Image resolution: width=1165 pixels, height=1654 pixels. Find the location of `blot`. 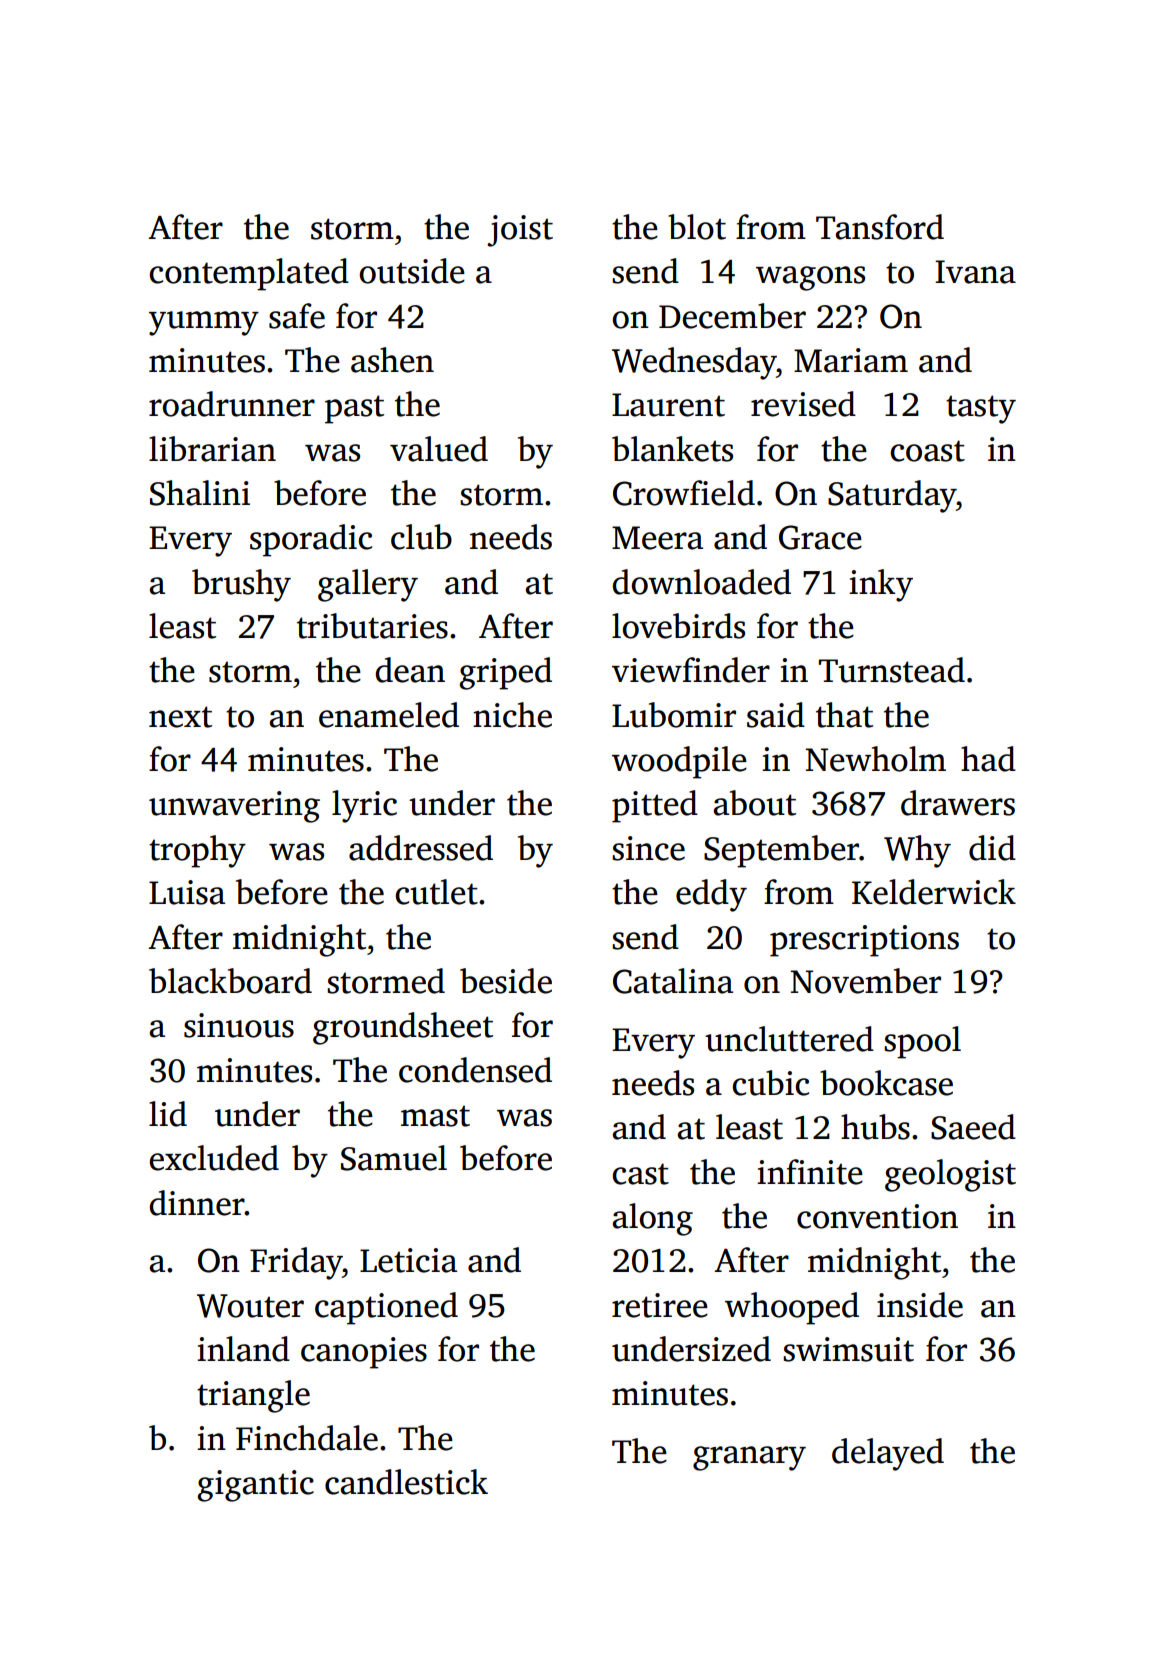

blot is located at coordinates (697, 227).
